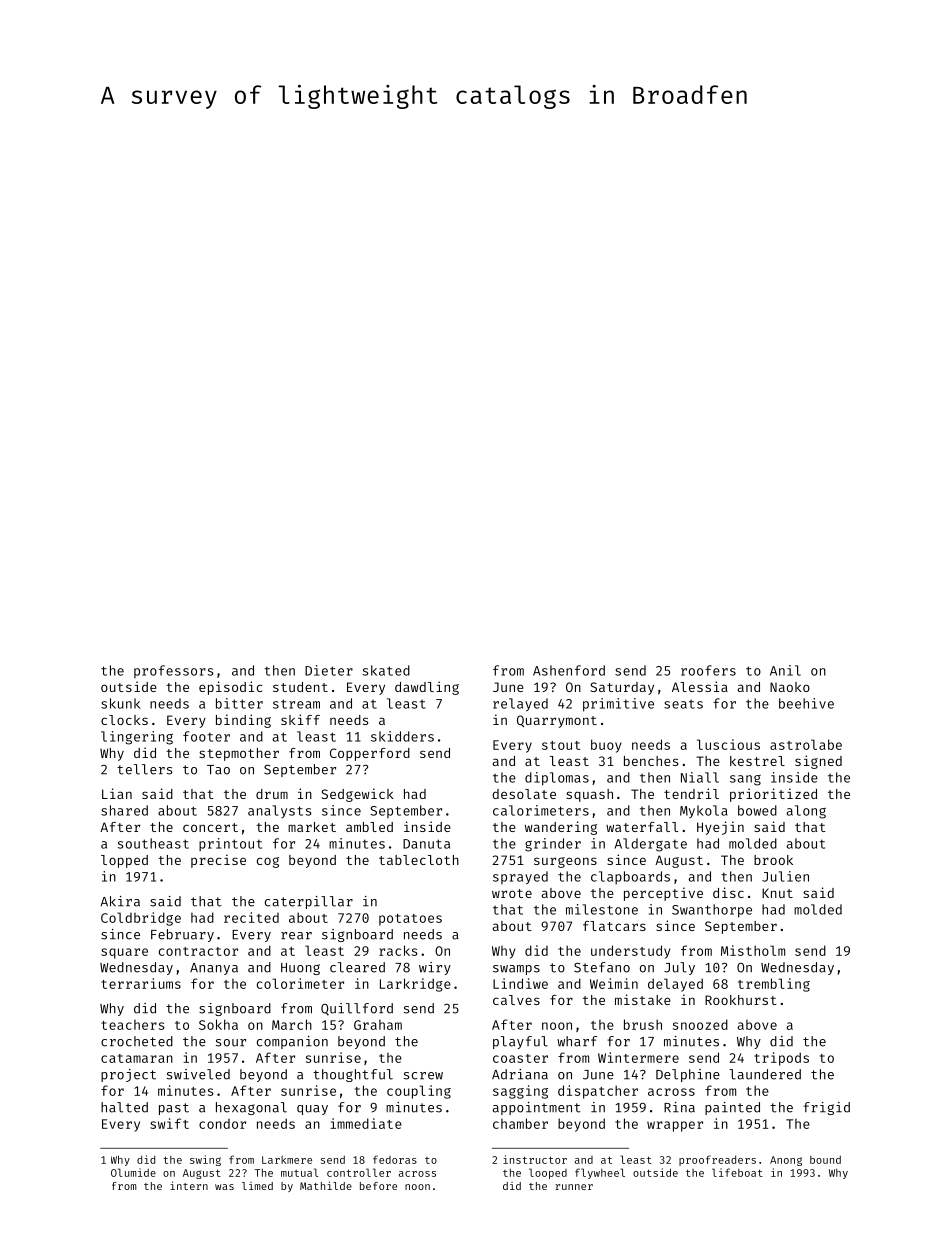 This document has height=1233, width=952. Describe the element at coordinates (598, 1092) in the document. I see `dispatcher` at that location.
